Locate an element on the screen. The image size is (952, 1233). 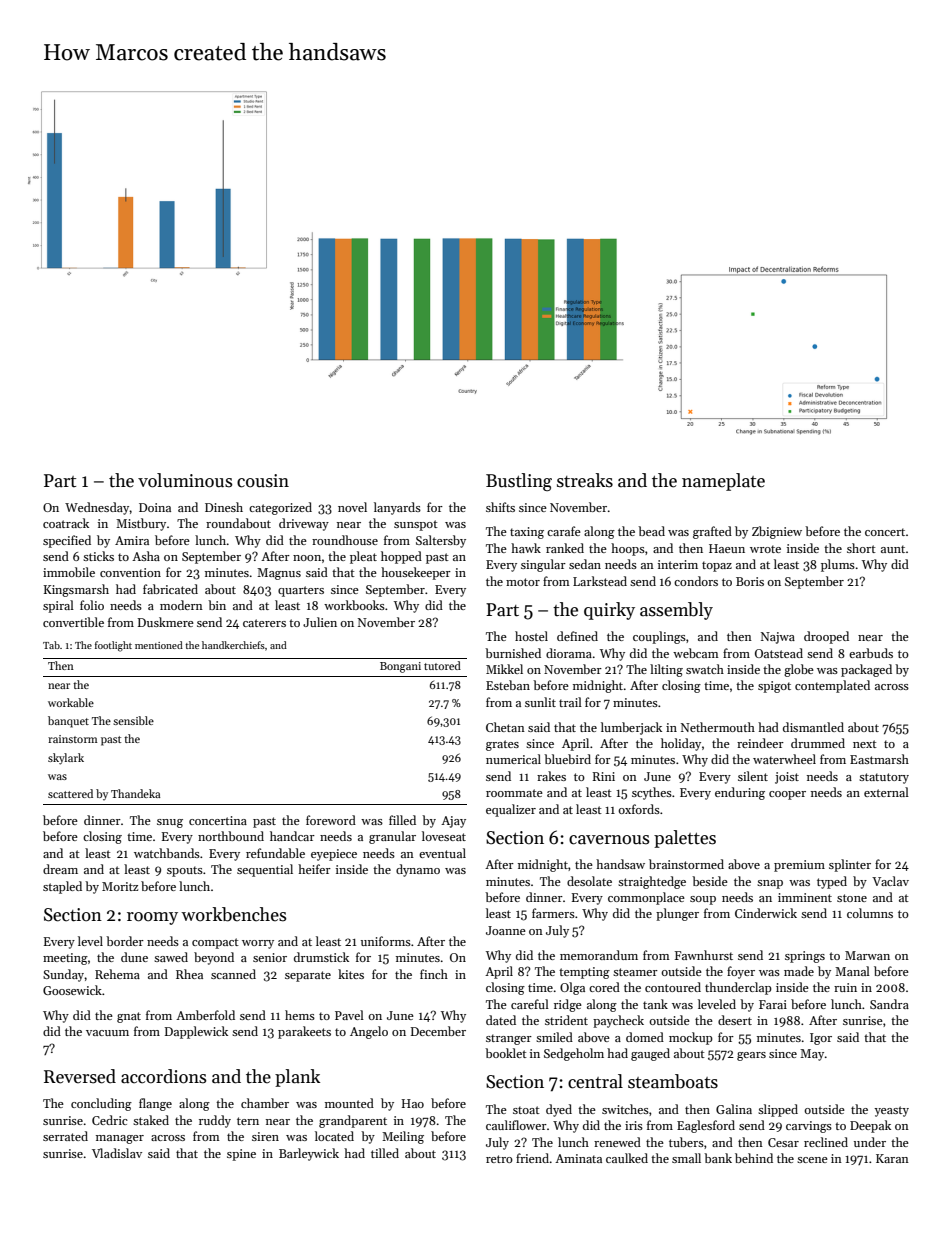
palettes is located at coordinates (685, 839).
